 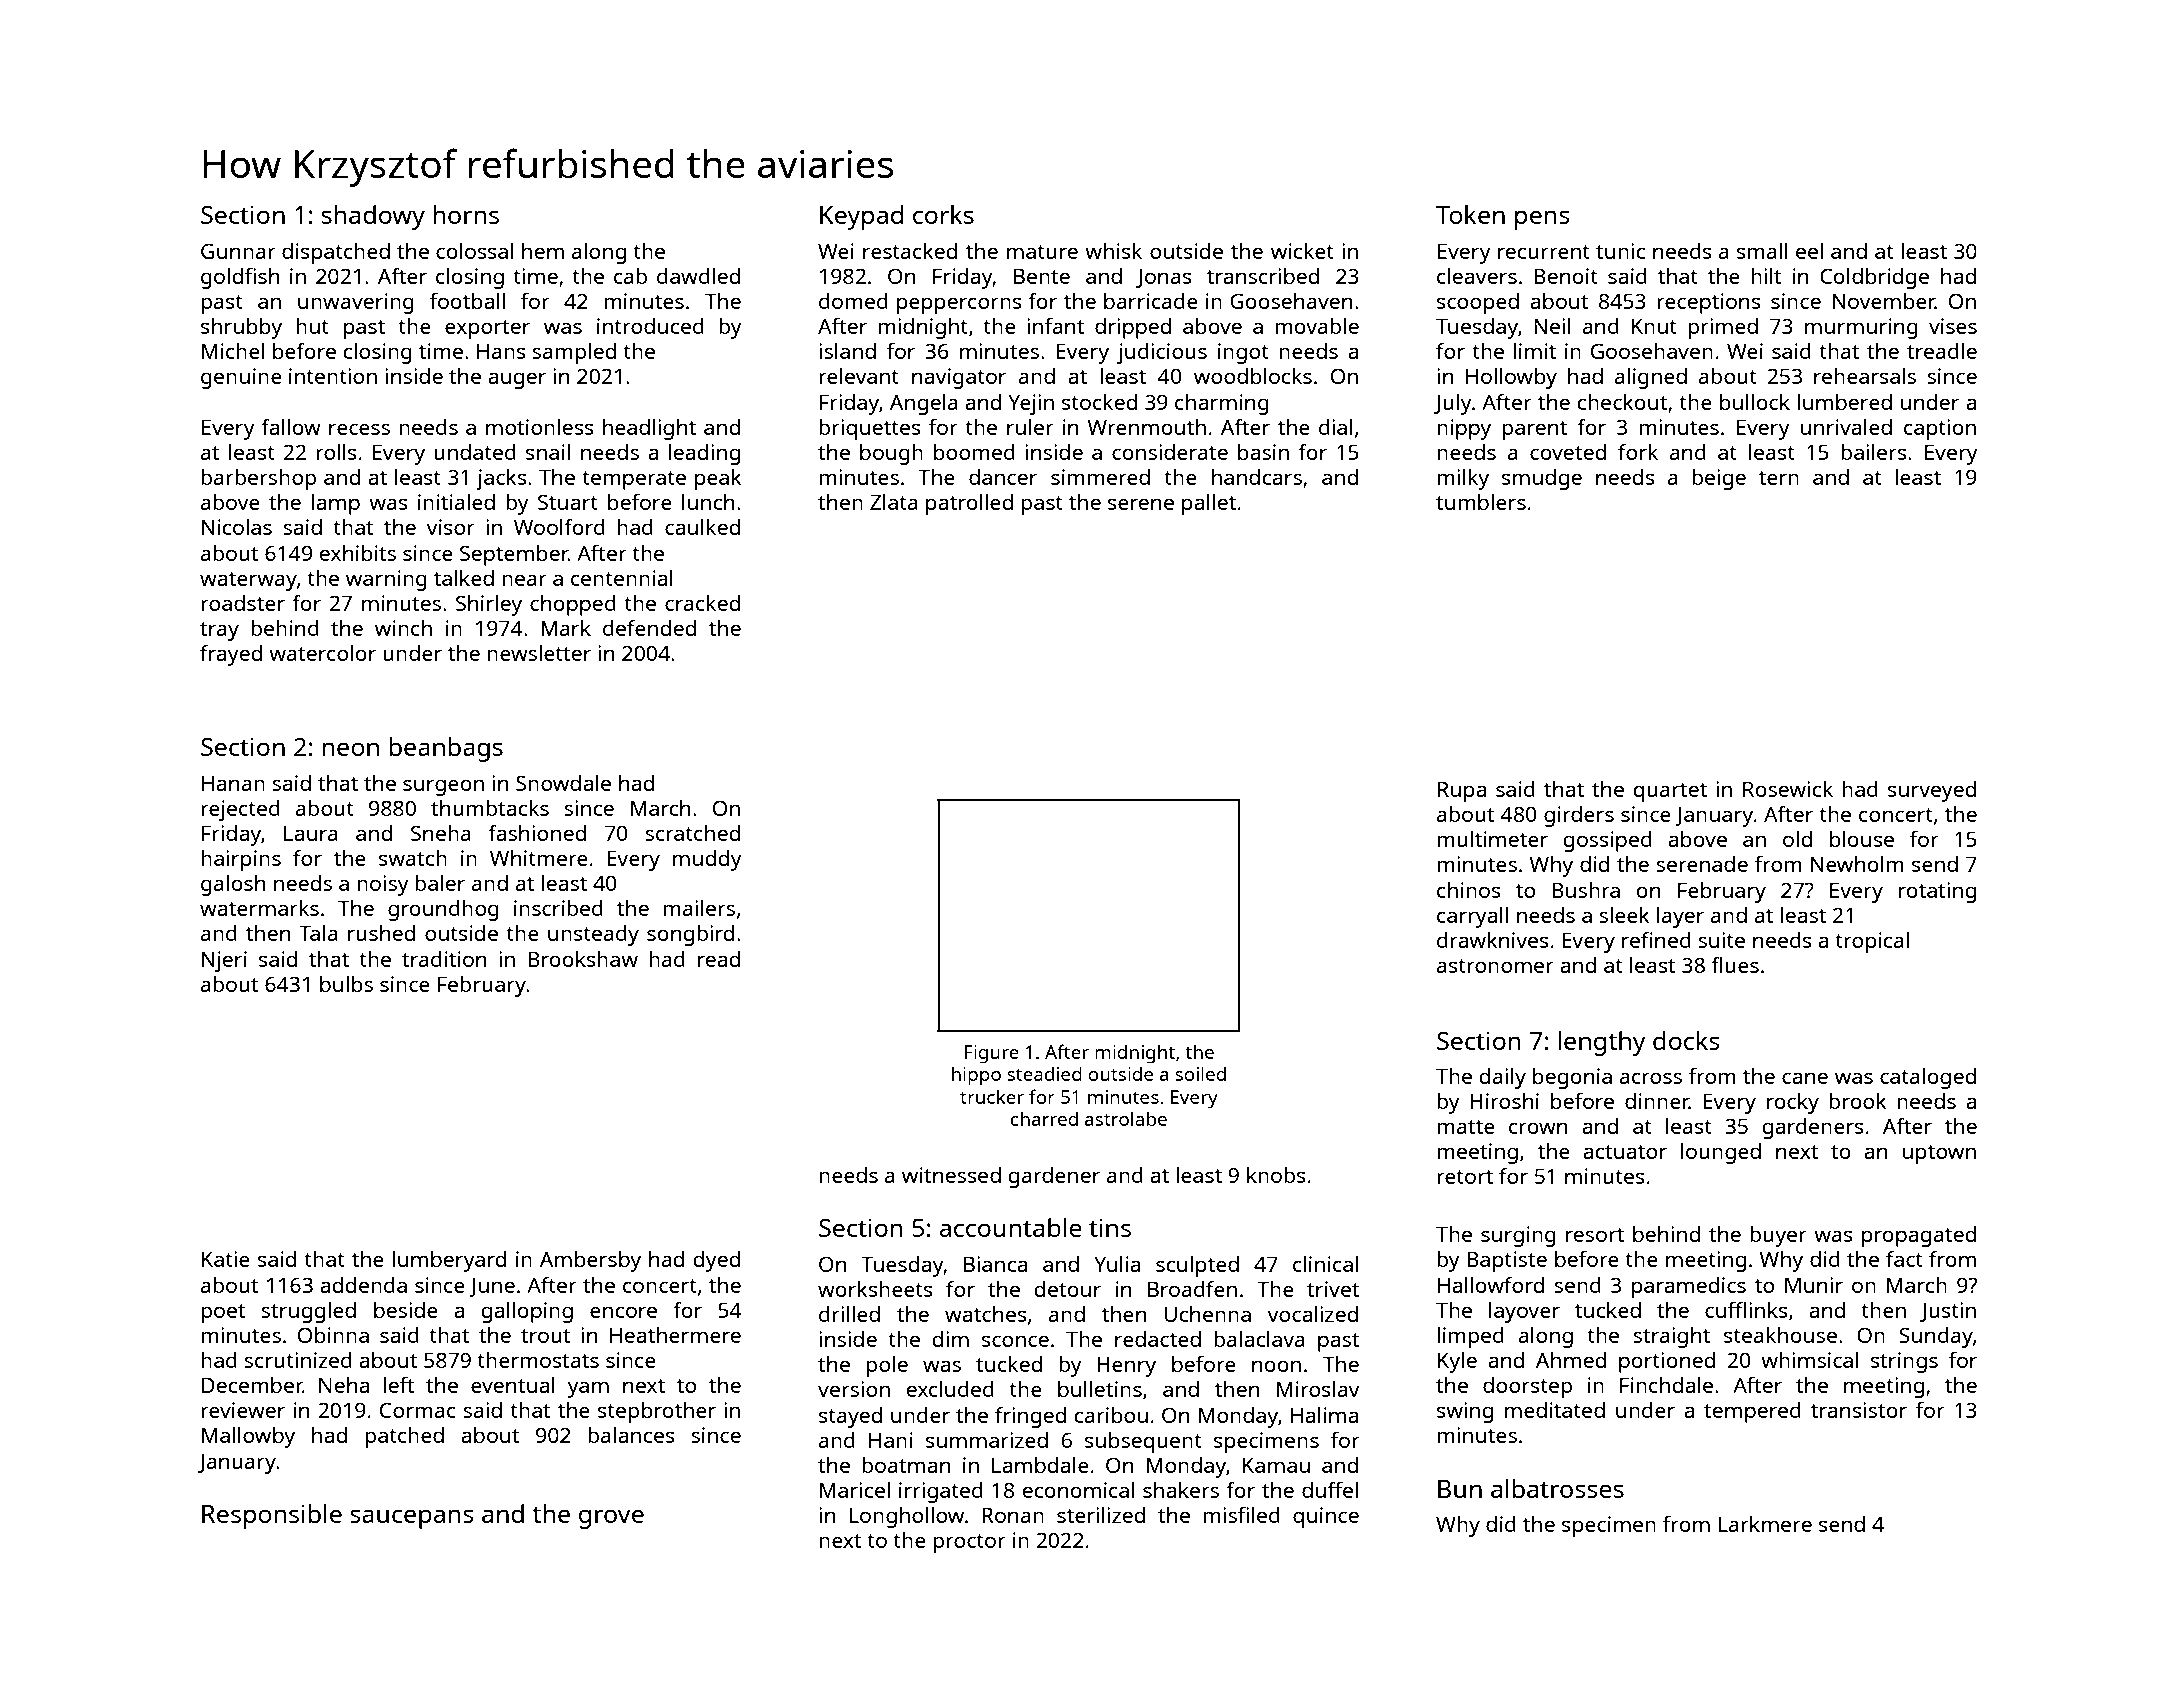 I want to click on patrolled, so click(x=969, y=504).
